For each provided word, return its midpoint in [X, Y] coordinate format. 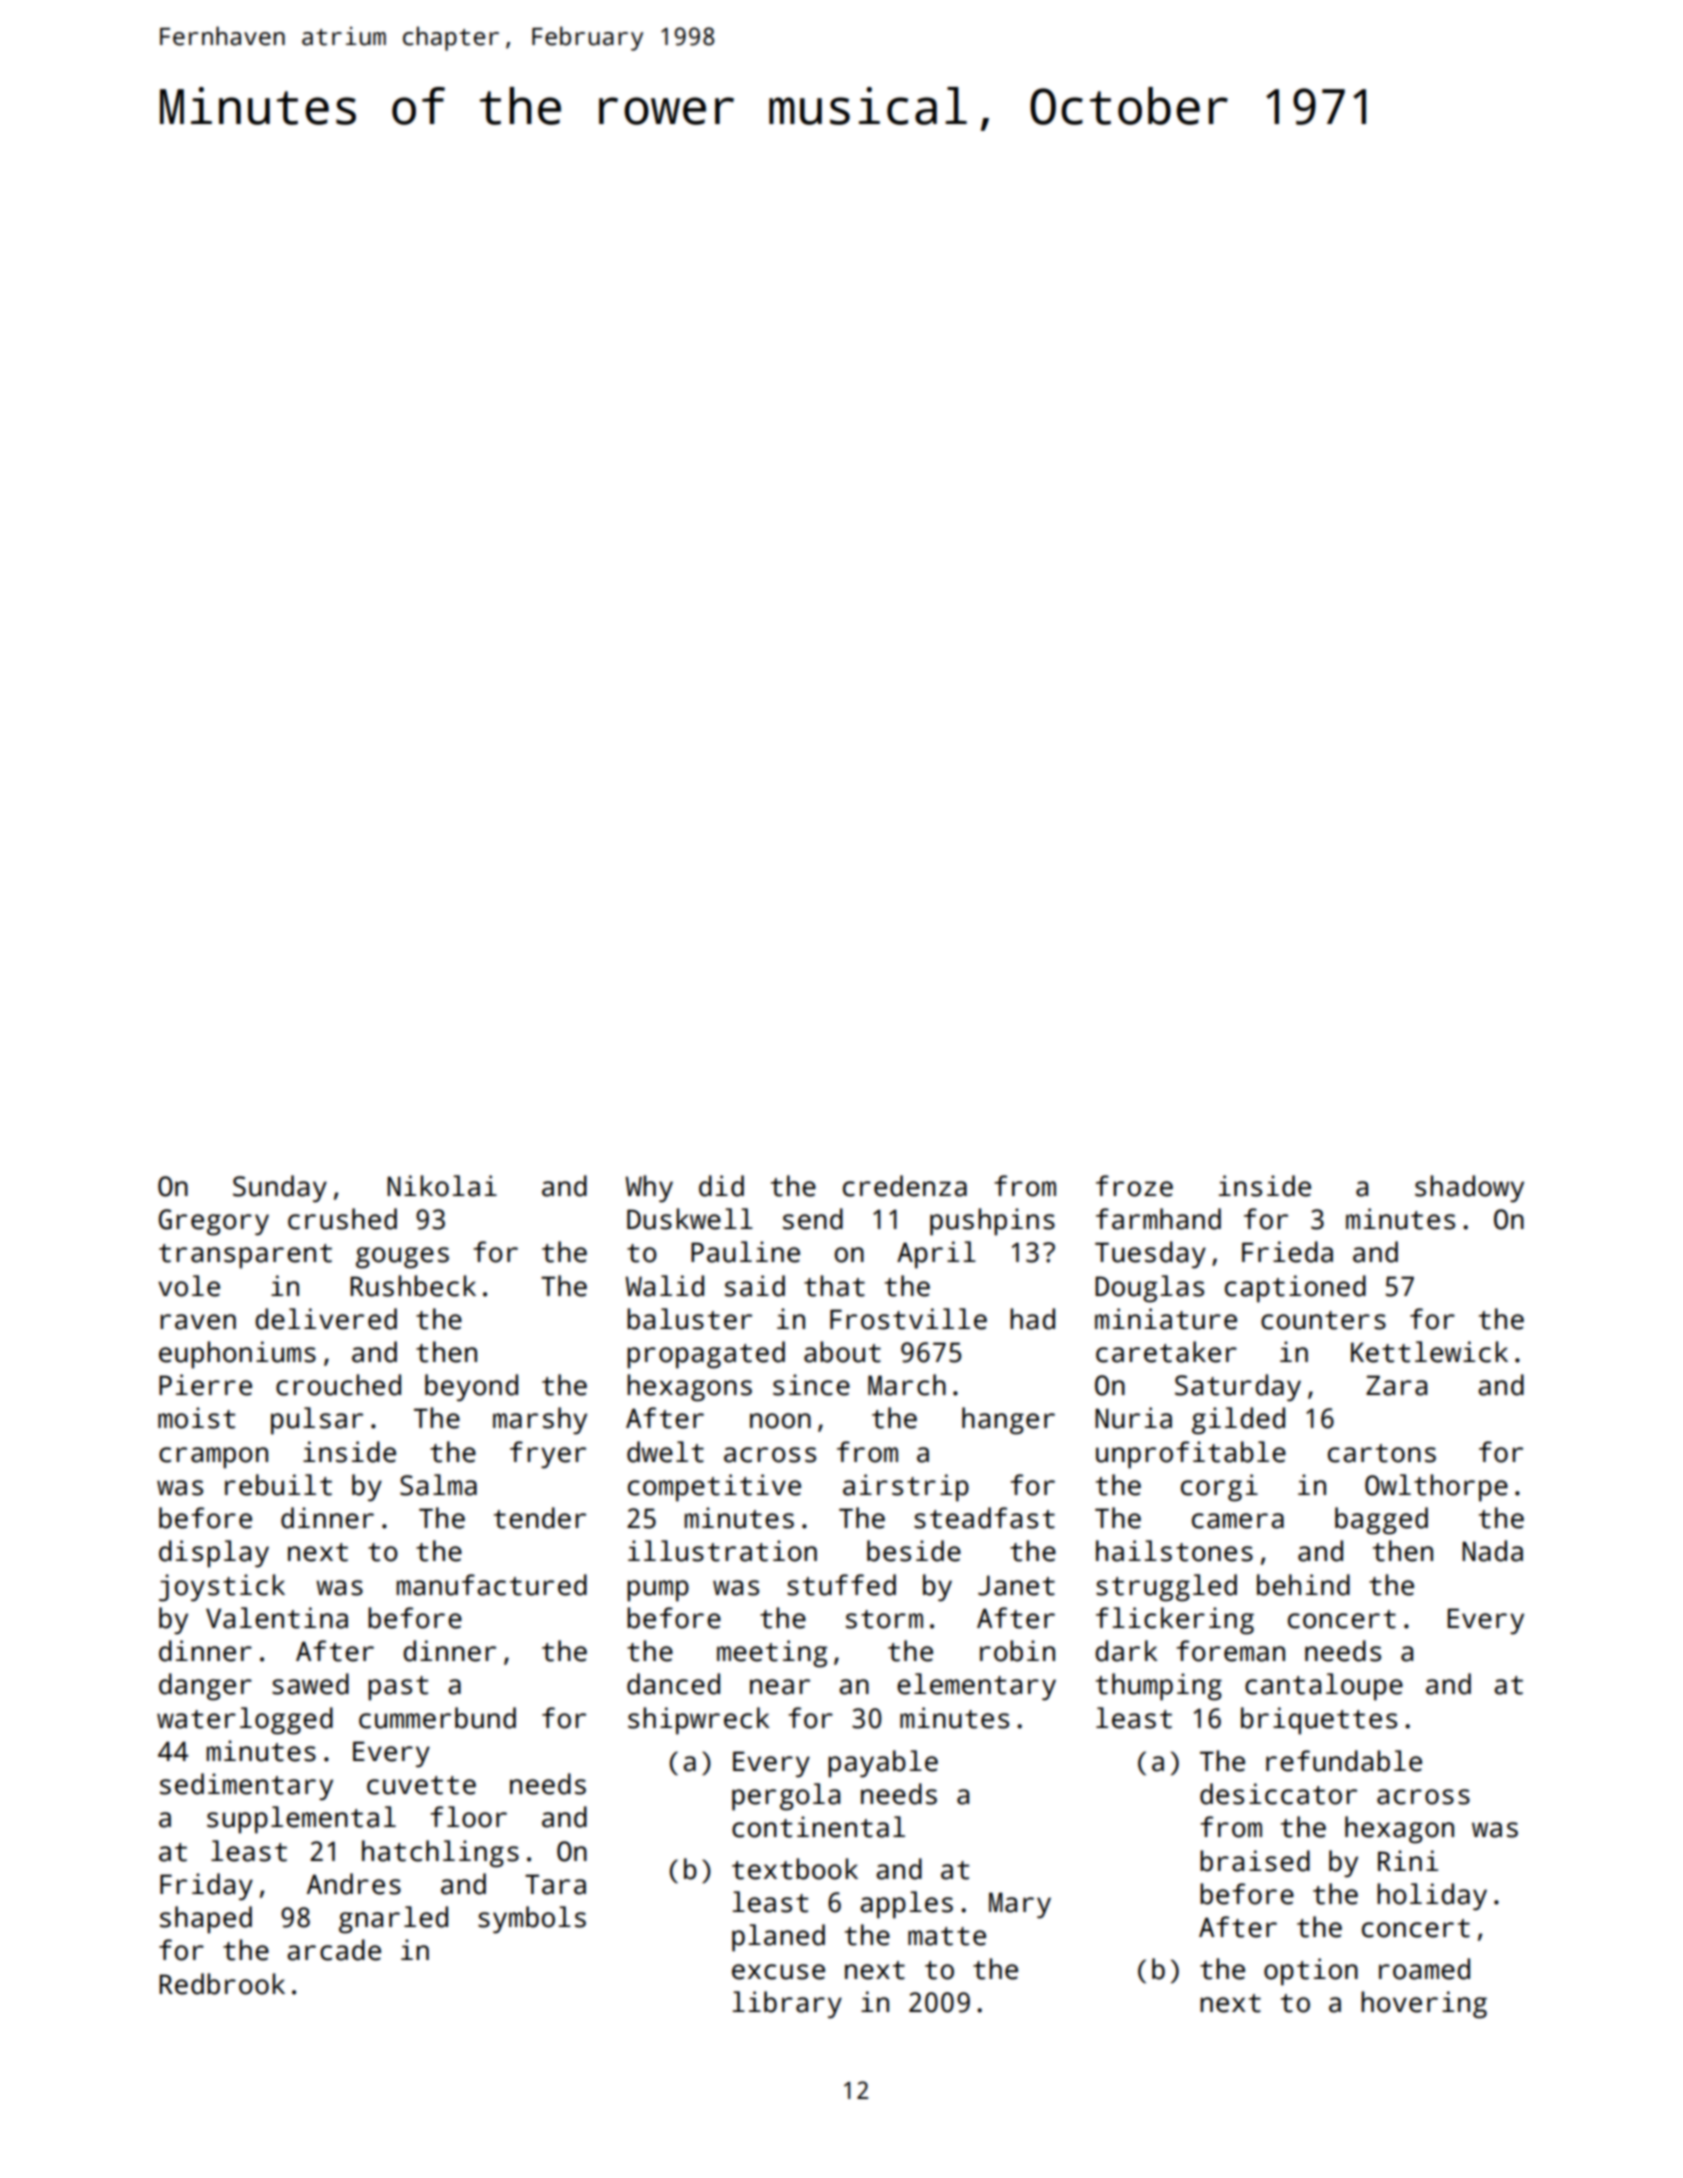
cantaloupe [1324, 1687]
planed [778, 1938]
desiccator [1278, 1794]
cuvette [421, 1785]
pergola [786, 1797]
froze [1134, 1186]
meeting [772, 1654]
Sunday [280, 1189]
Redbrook [222, 1984]
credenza [905, 1186]
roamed [1424, 1969]
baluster [689, 1319]
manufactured [492, 1585]
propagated [706, 1355]
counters [1323, 1320]
